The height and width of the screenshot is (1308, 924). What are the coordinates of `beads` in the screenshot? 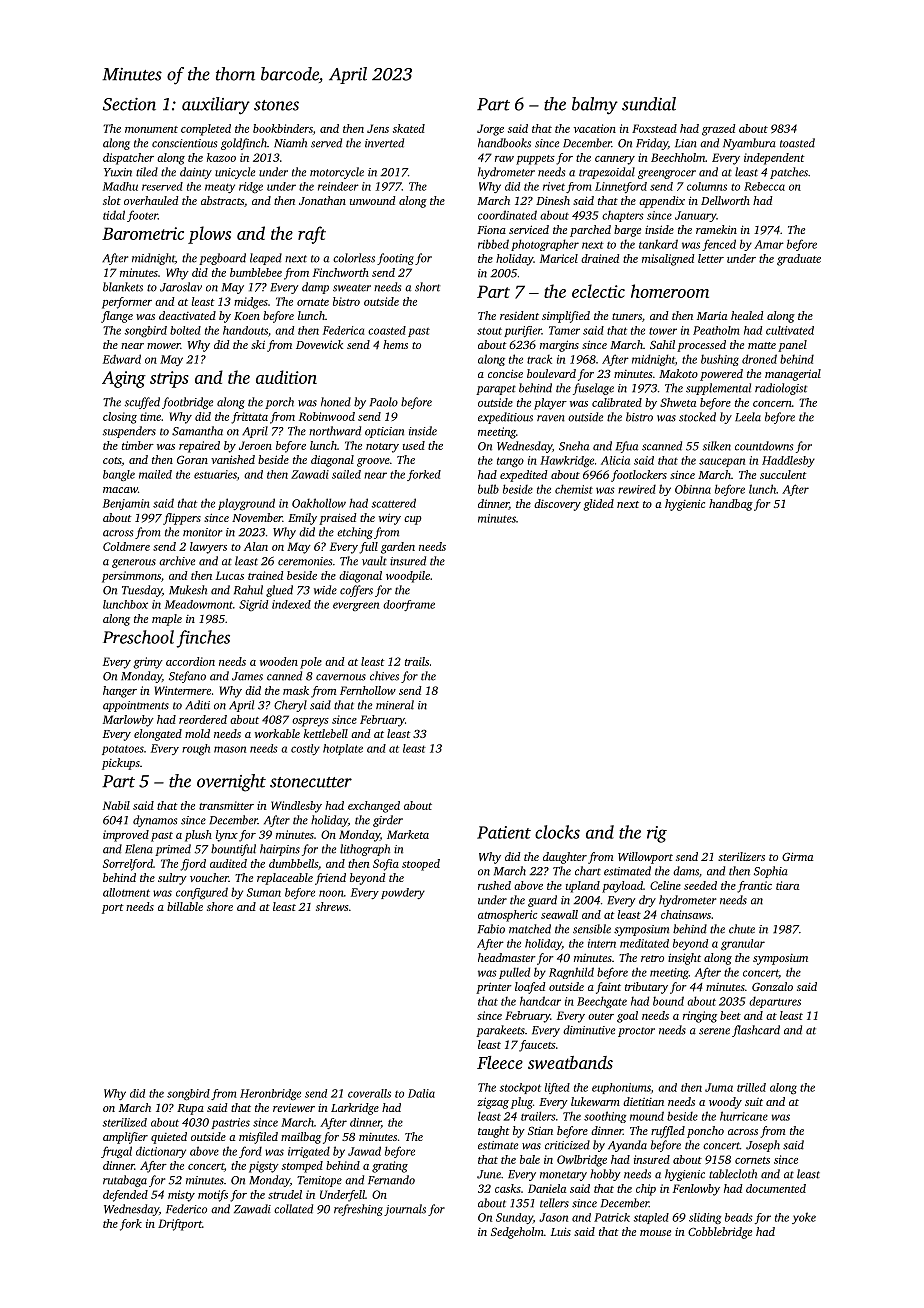 It's located at (739, 1217).
